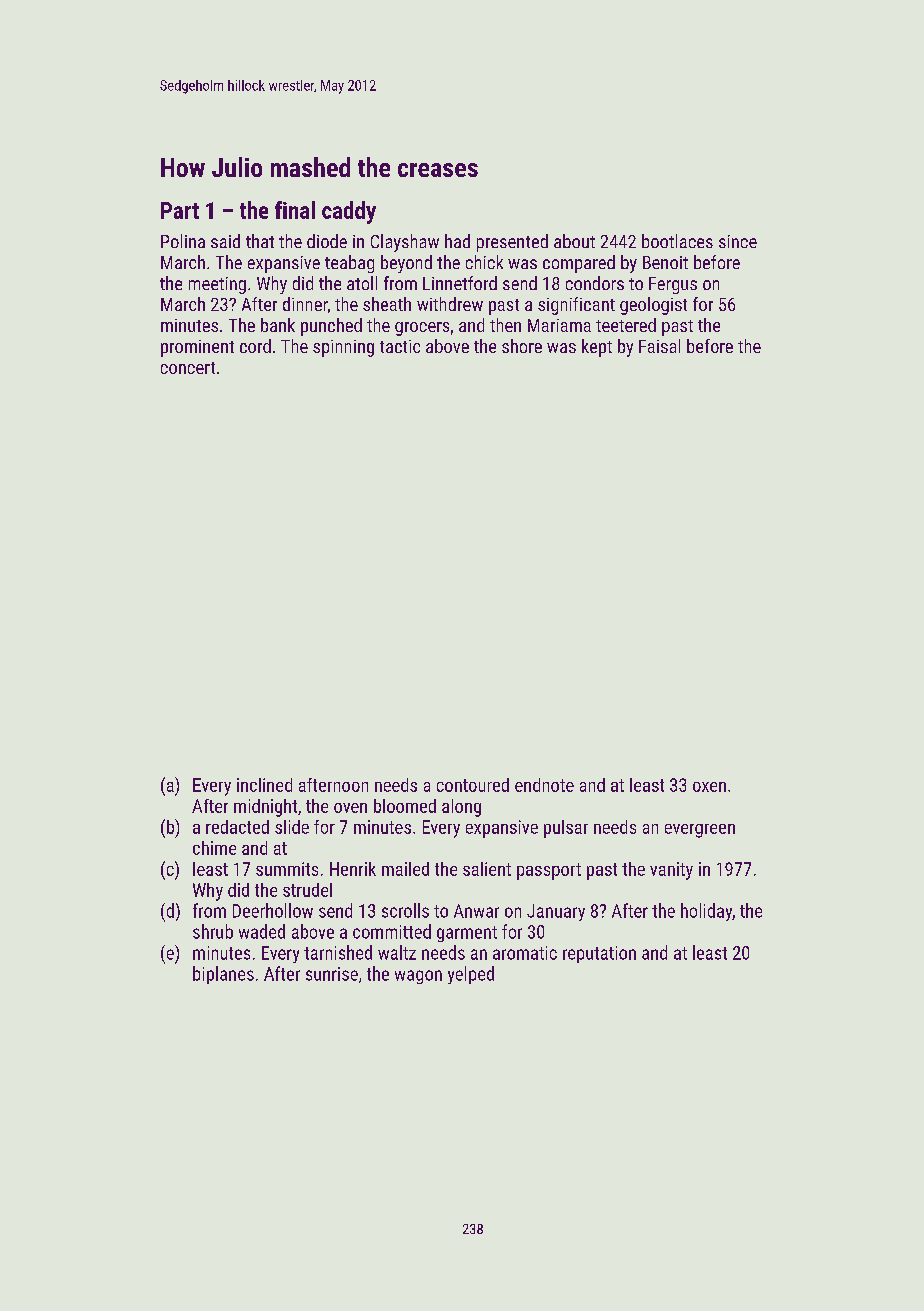 This page has width=924, height=1311. I want to click on biplanes, so click(223, 975).
